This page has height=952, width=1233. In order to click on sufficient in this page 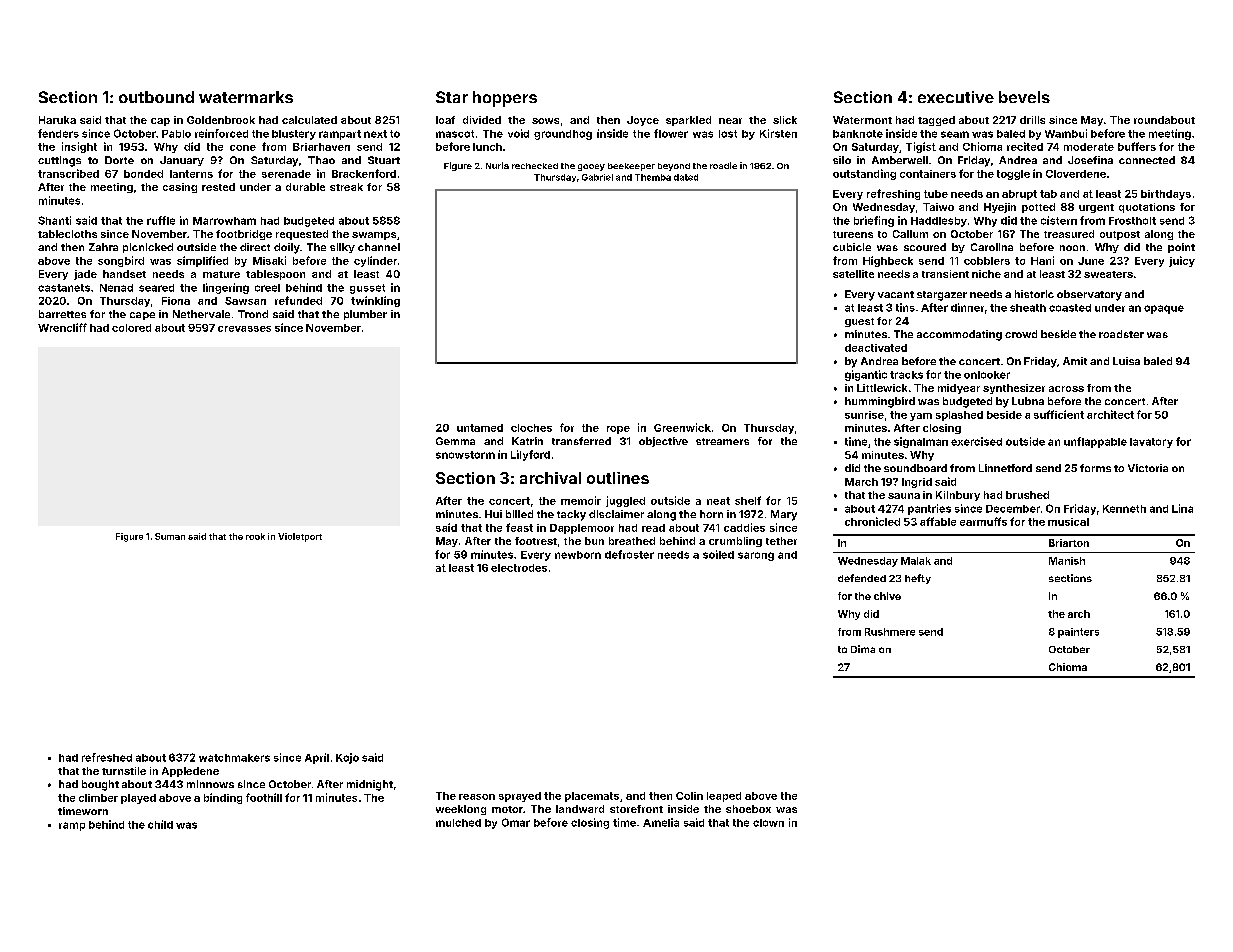, I will do `click(1059, 414)`.
